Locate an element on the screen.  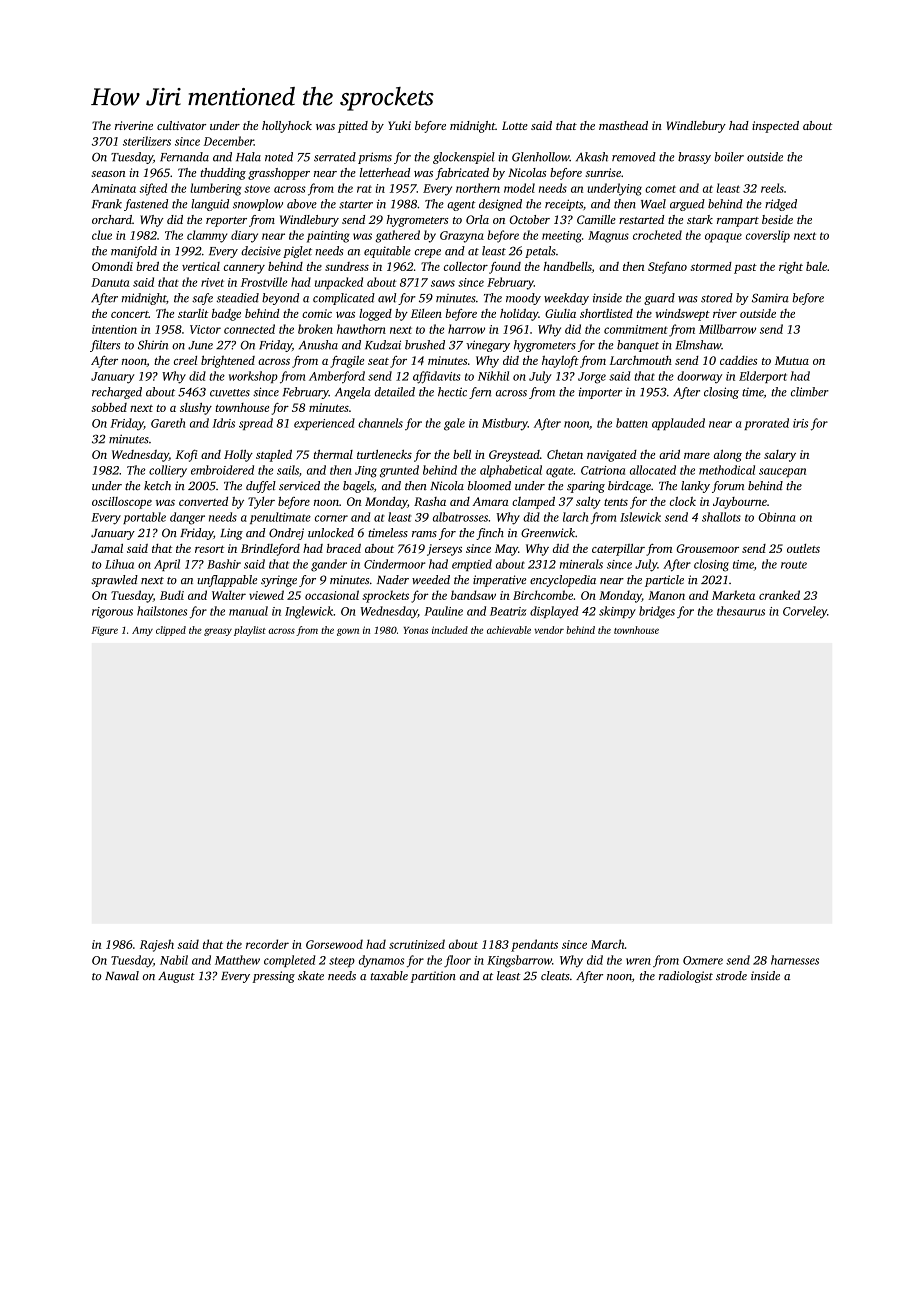
recorder is located at coordinates (267, 944).
